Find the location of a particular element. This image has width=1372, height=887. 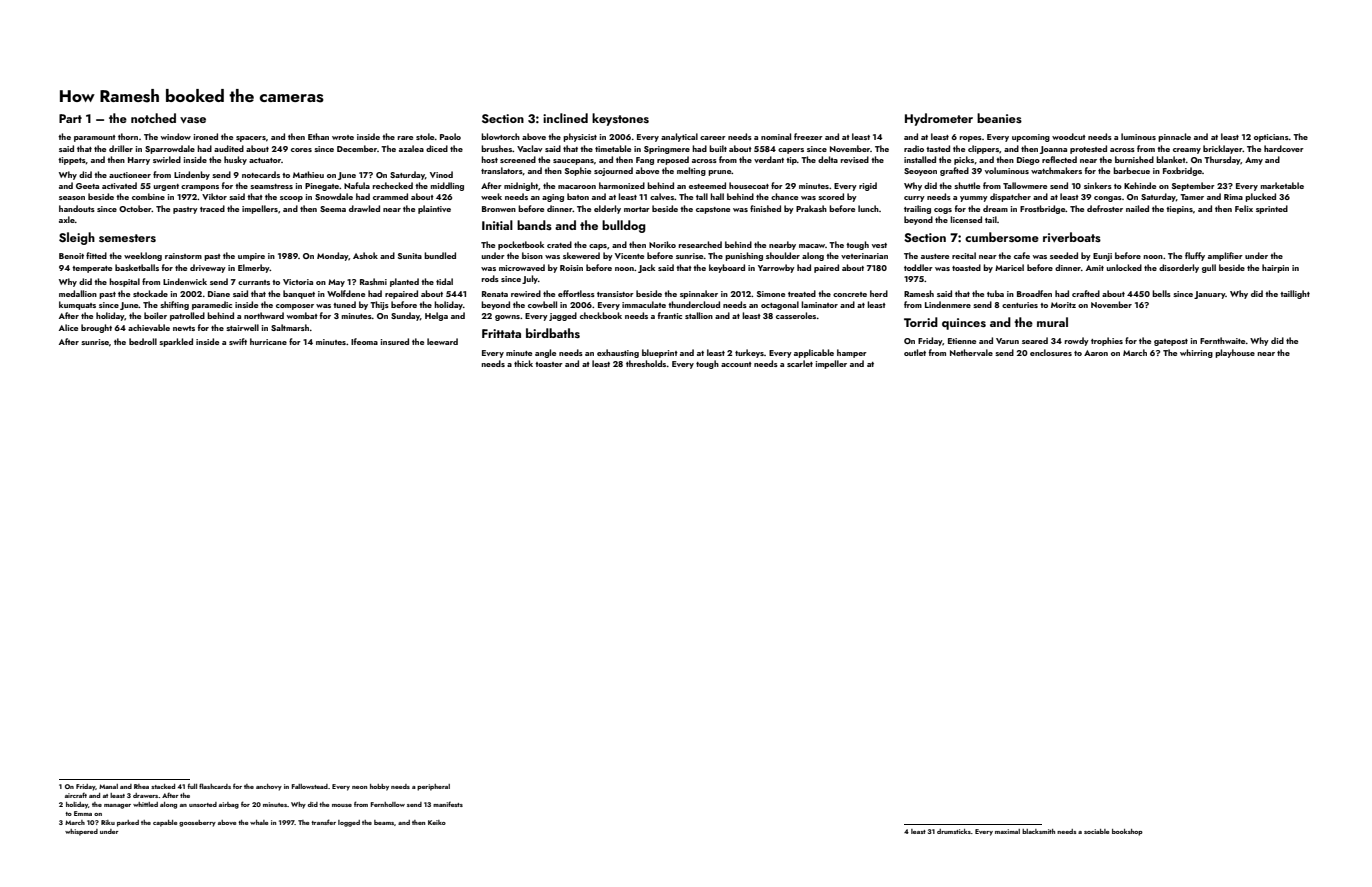

drumsticks is located at coordinates (954, 831).
